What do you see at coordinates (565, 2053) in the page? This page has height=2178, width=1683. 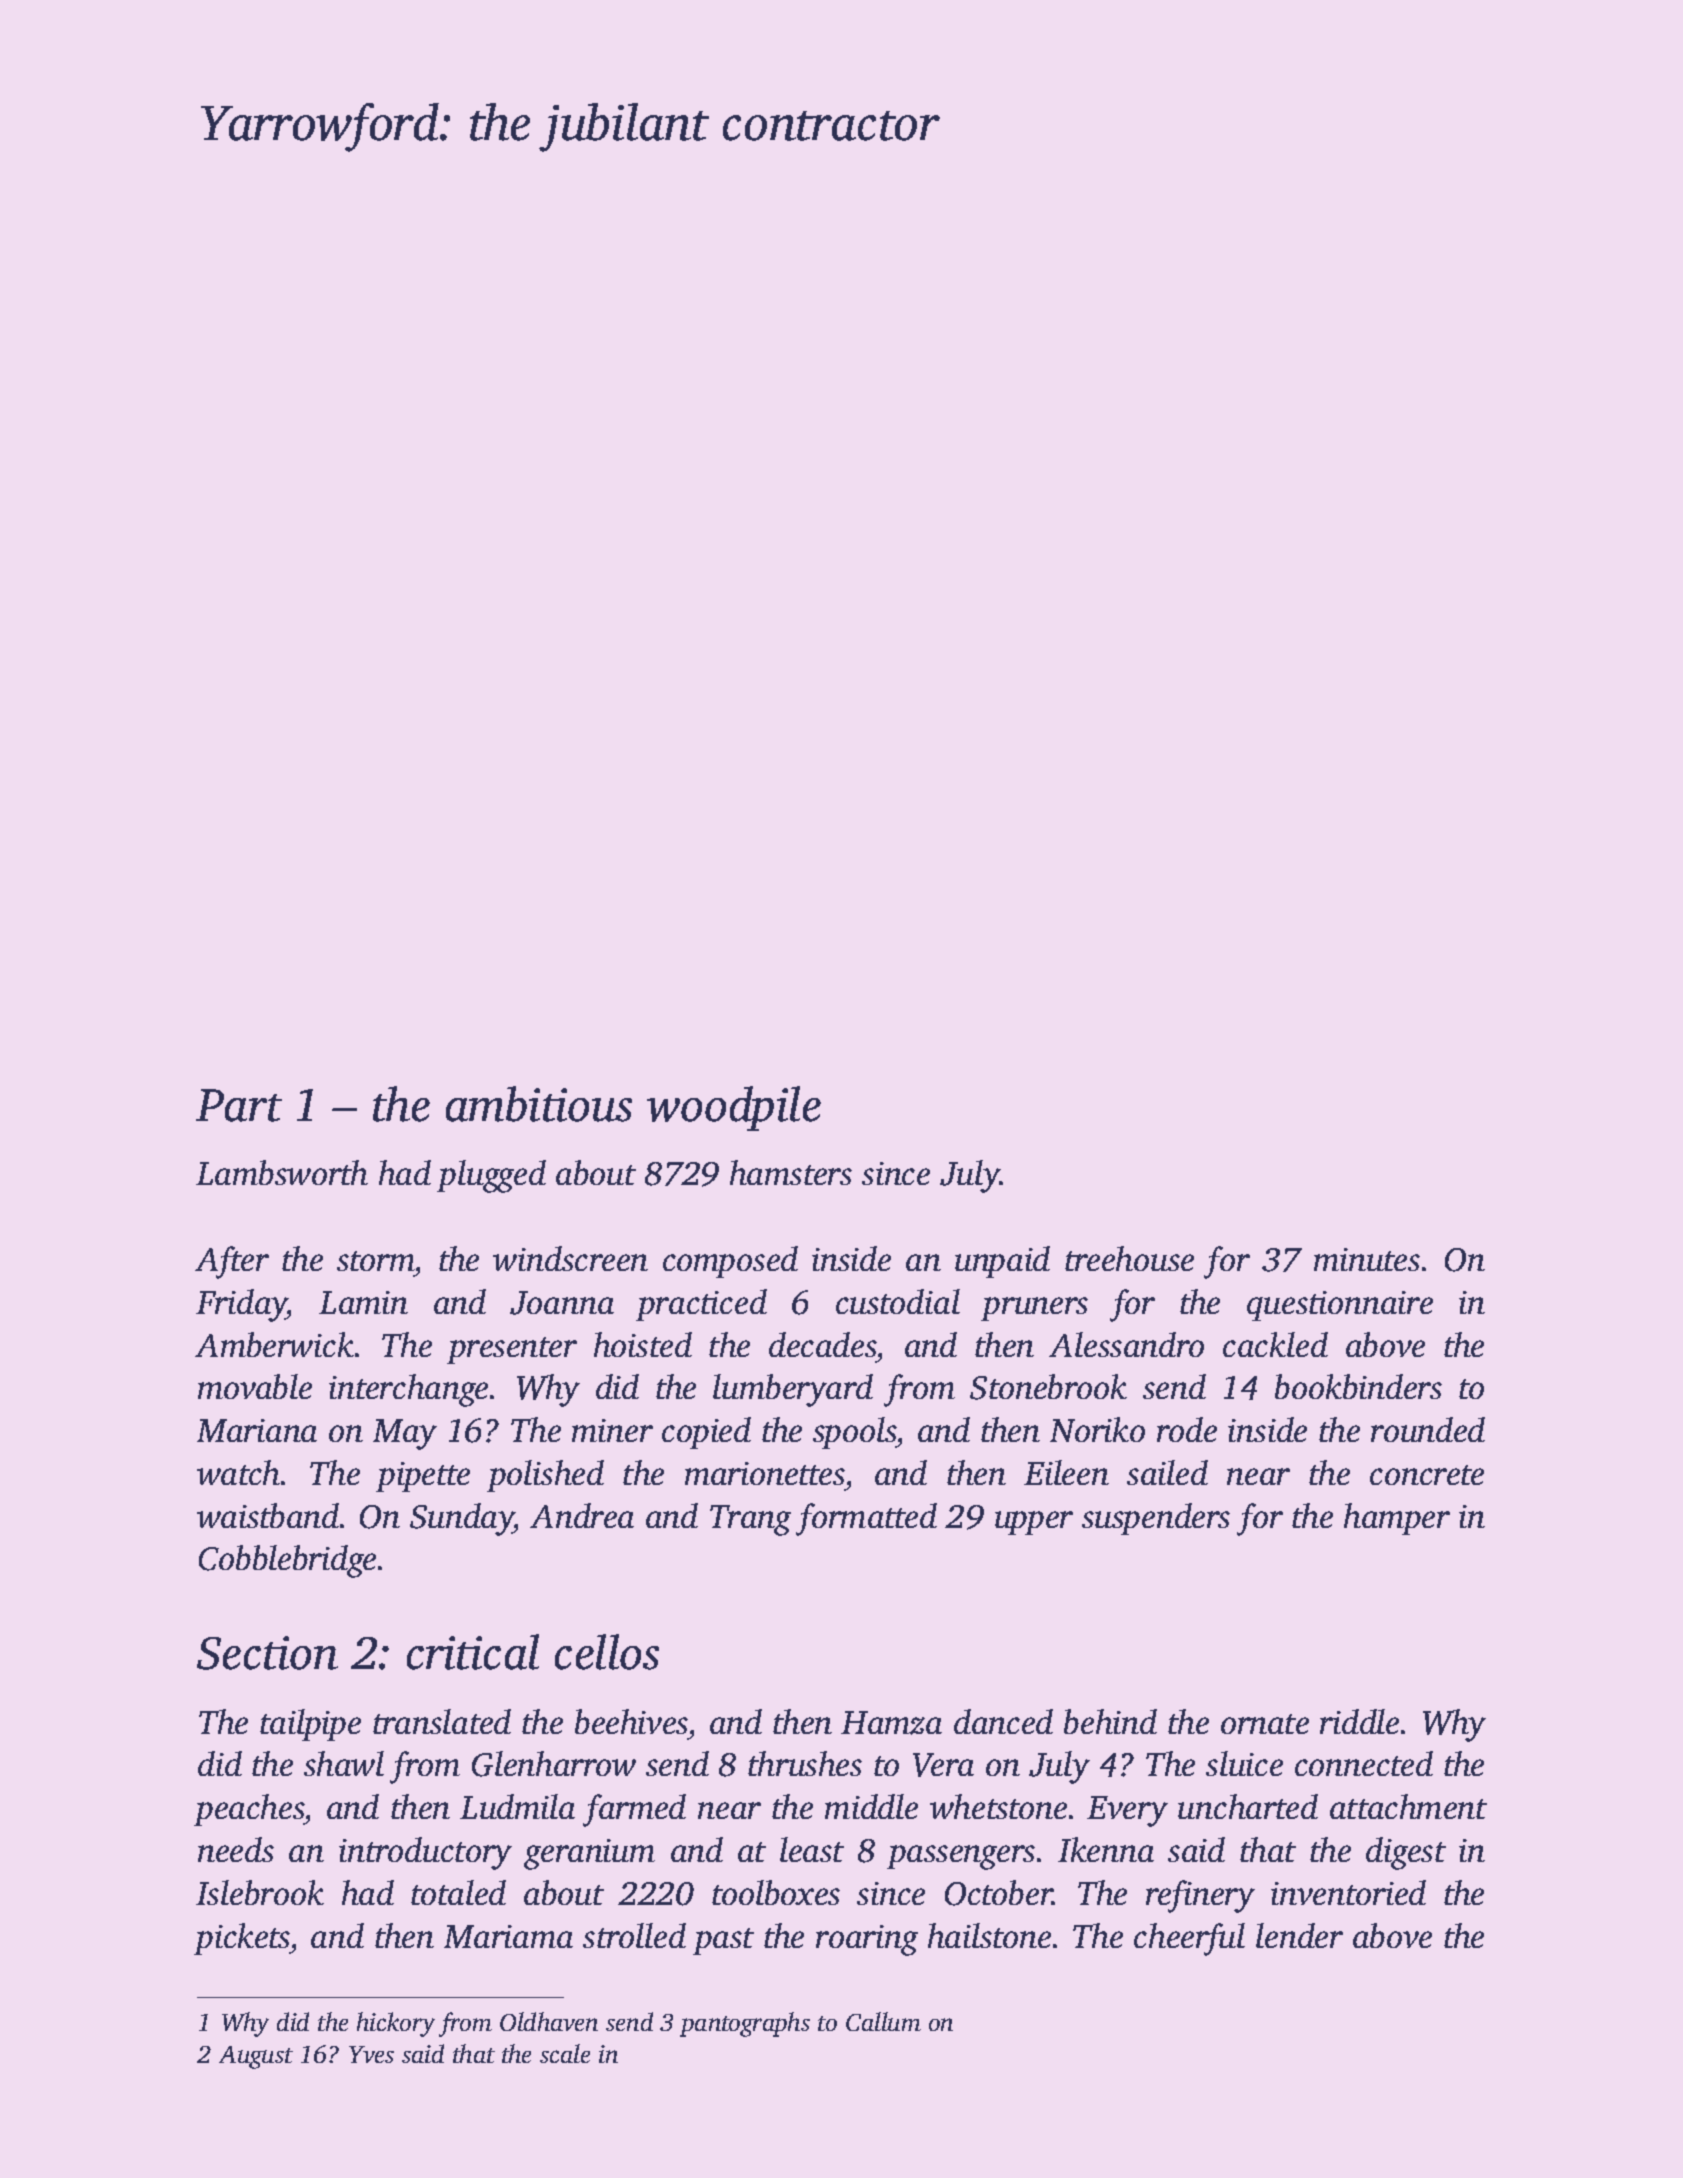 I see `scale` at bounding box center [565, 2053].
